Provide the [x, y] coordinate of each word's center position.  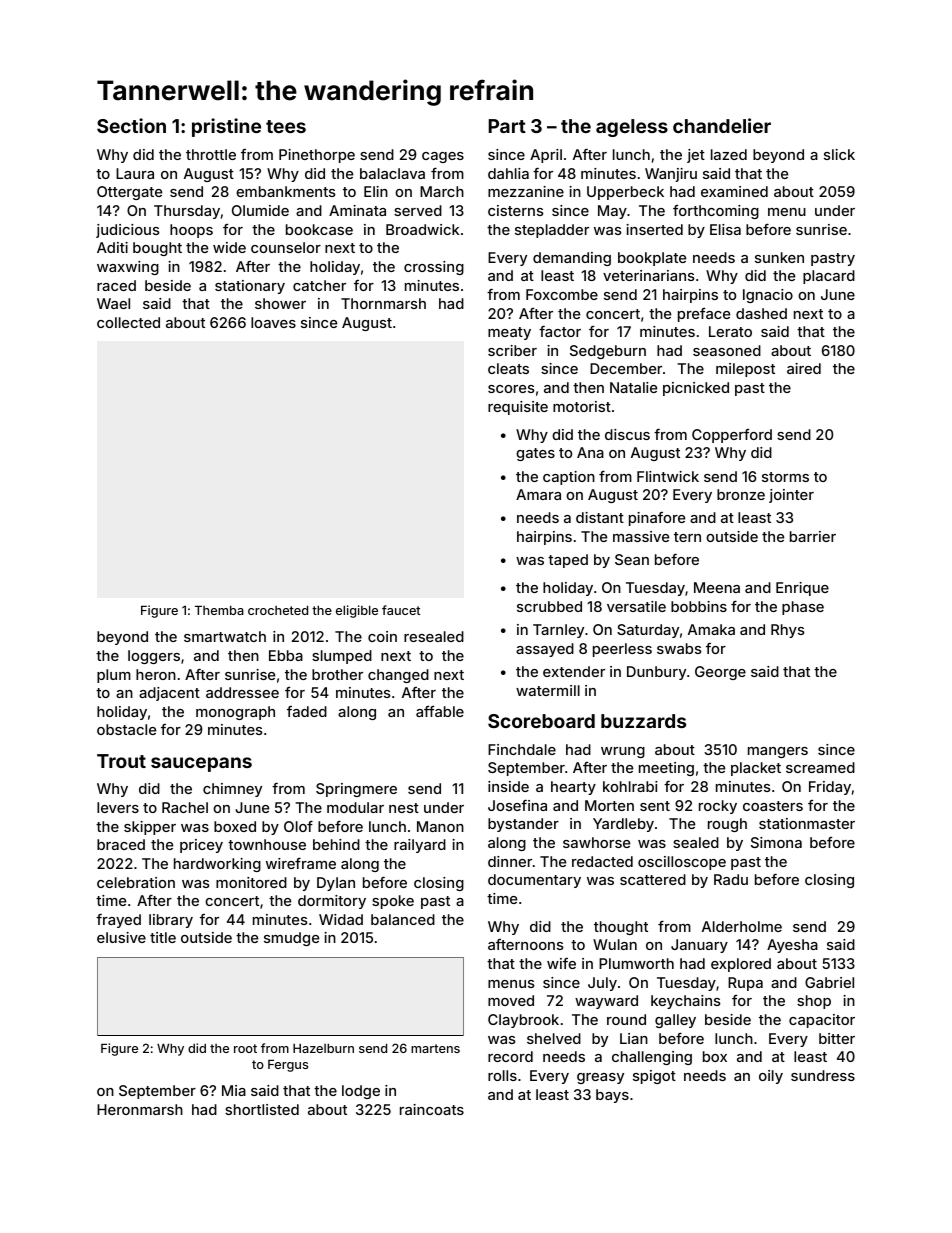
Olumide [260, 210]
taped [568, 561]
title [163, 937]
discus [627, 434]
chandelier [722, 125]
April [546, 156]
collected [128, 322]
